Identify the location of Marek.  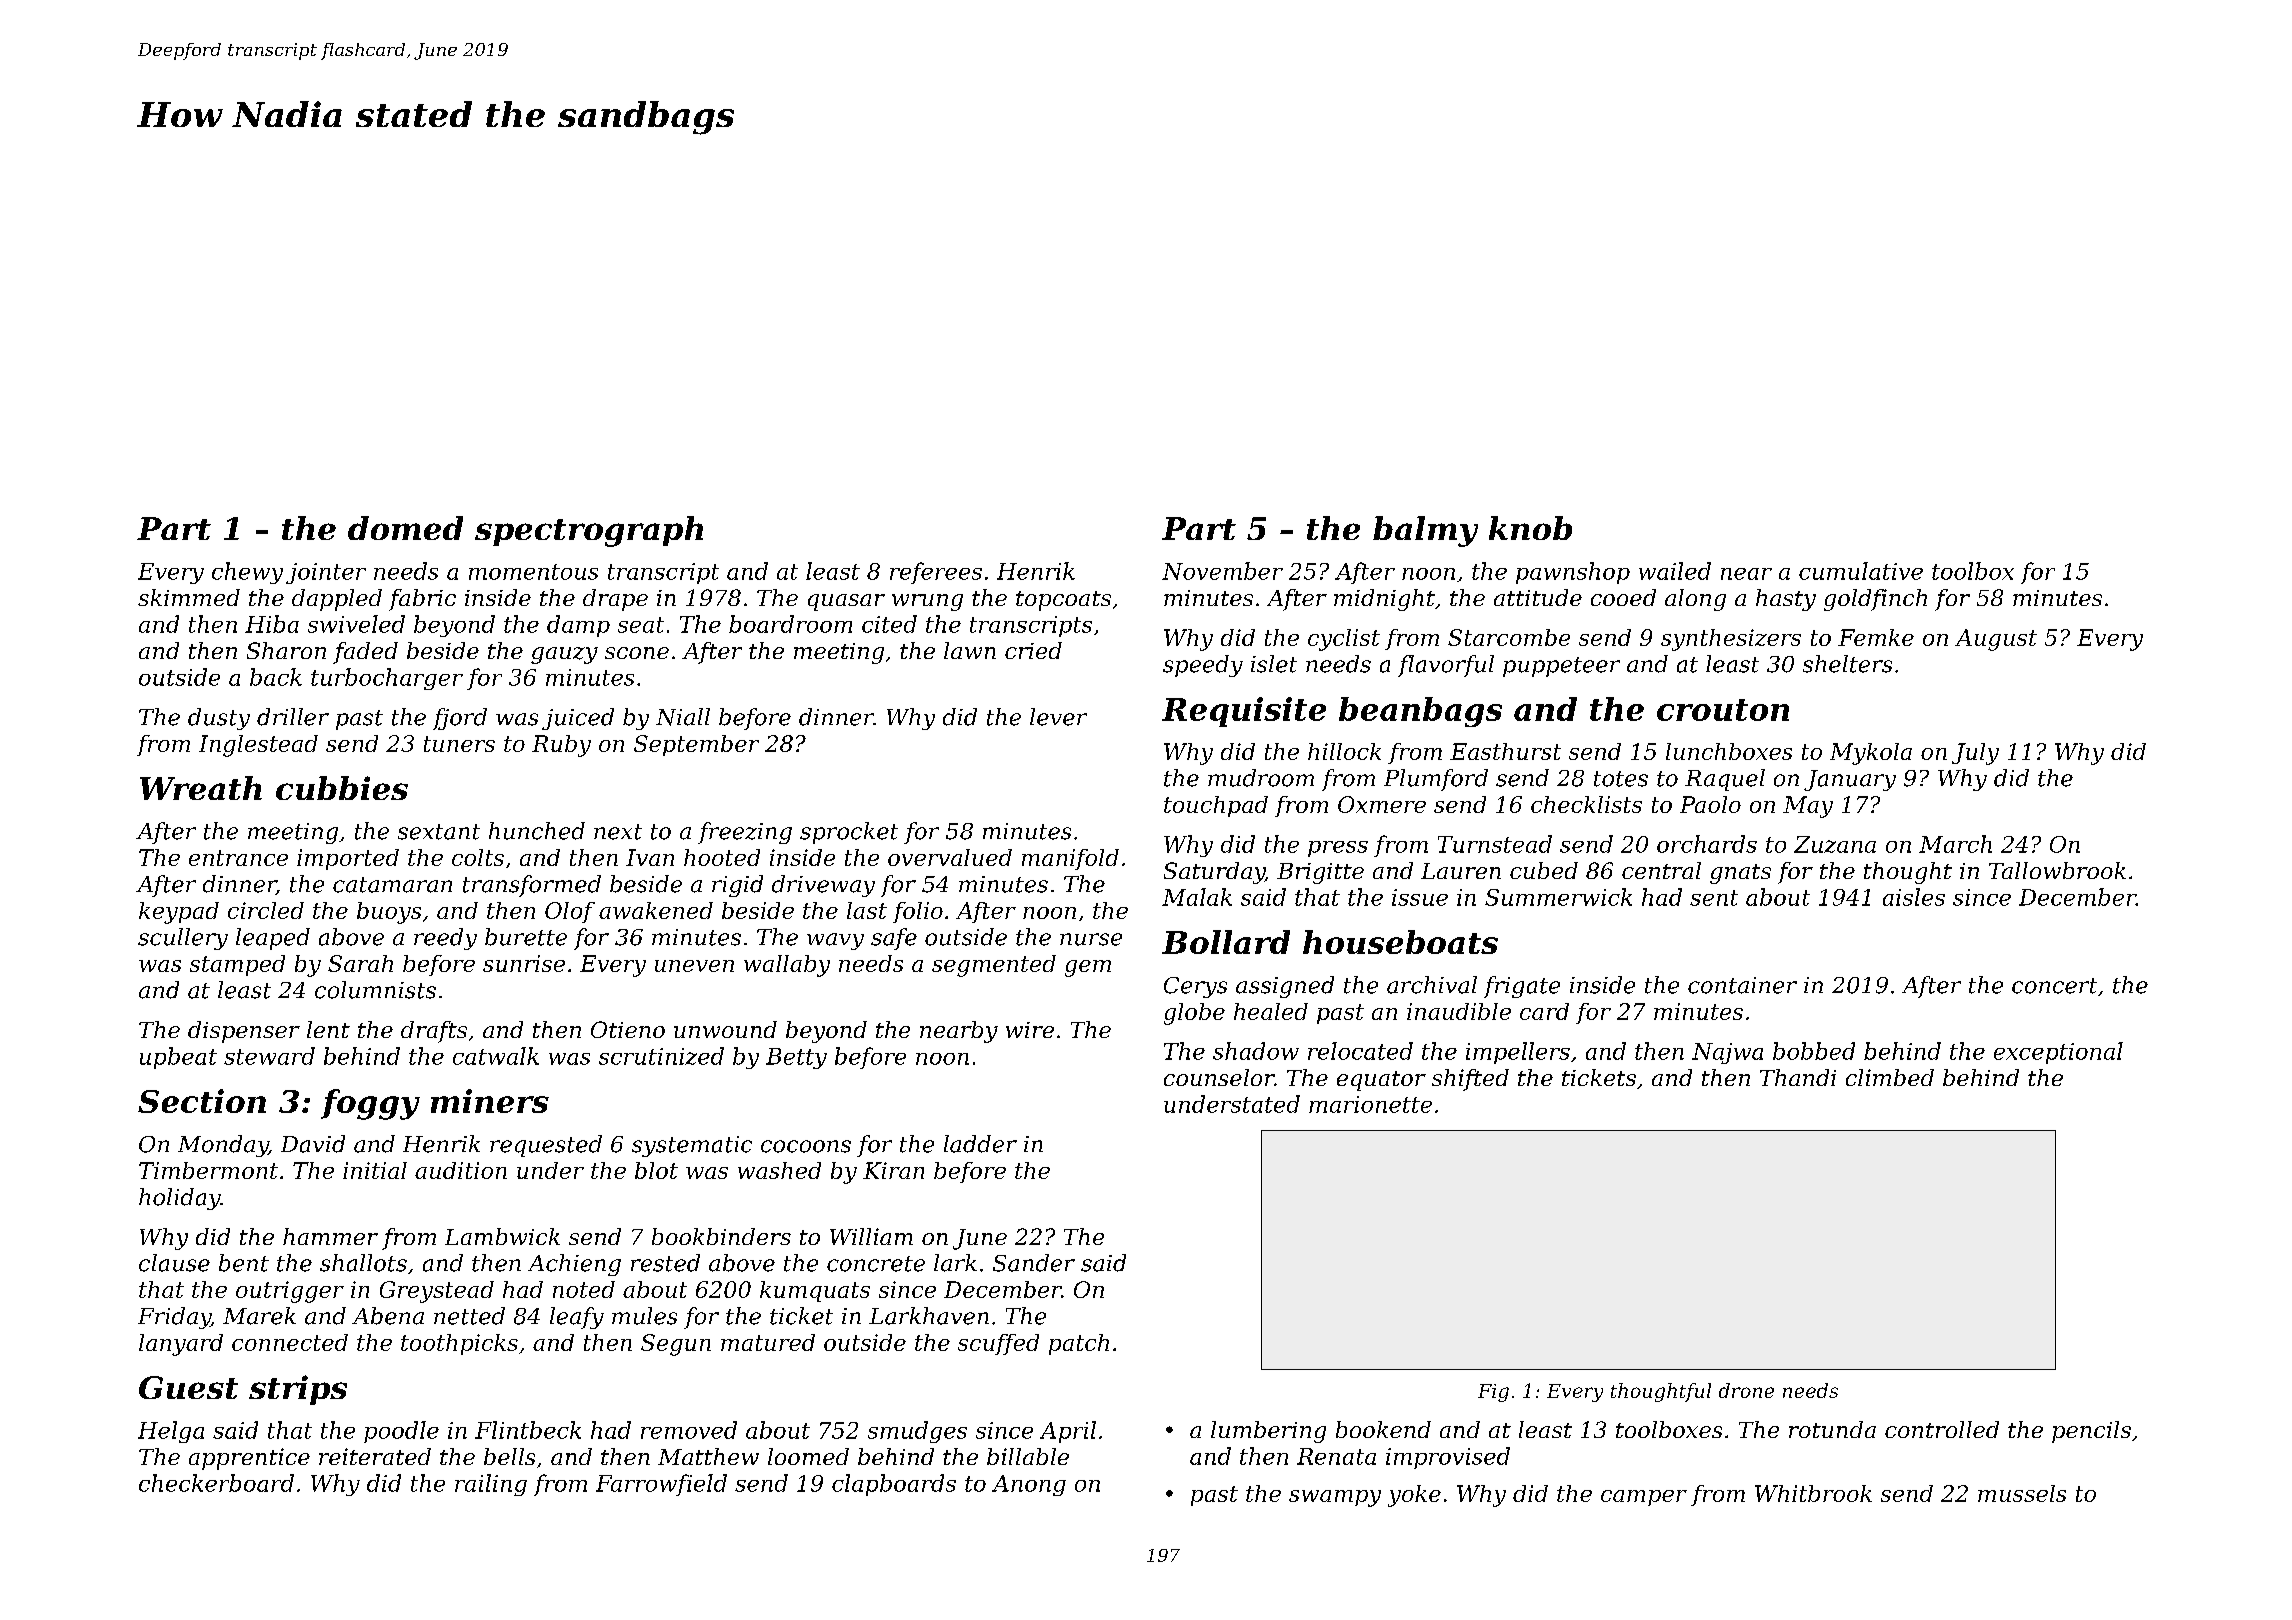
(259, 1316).
